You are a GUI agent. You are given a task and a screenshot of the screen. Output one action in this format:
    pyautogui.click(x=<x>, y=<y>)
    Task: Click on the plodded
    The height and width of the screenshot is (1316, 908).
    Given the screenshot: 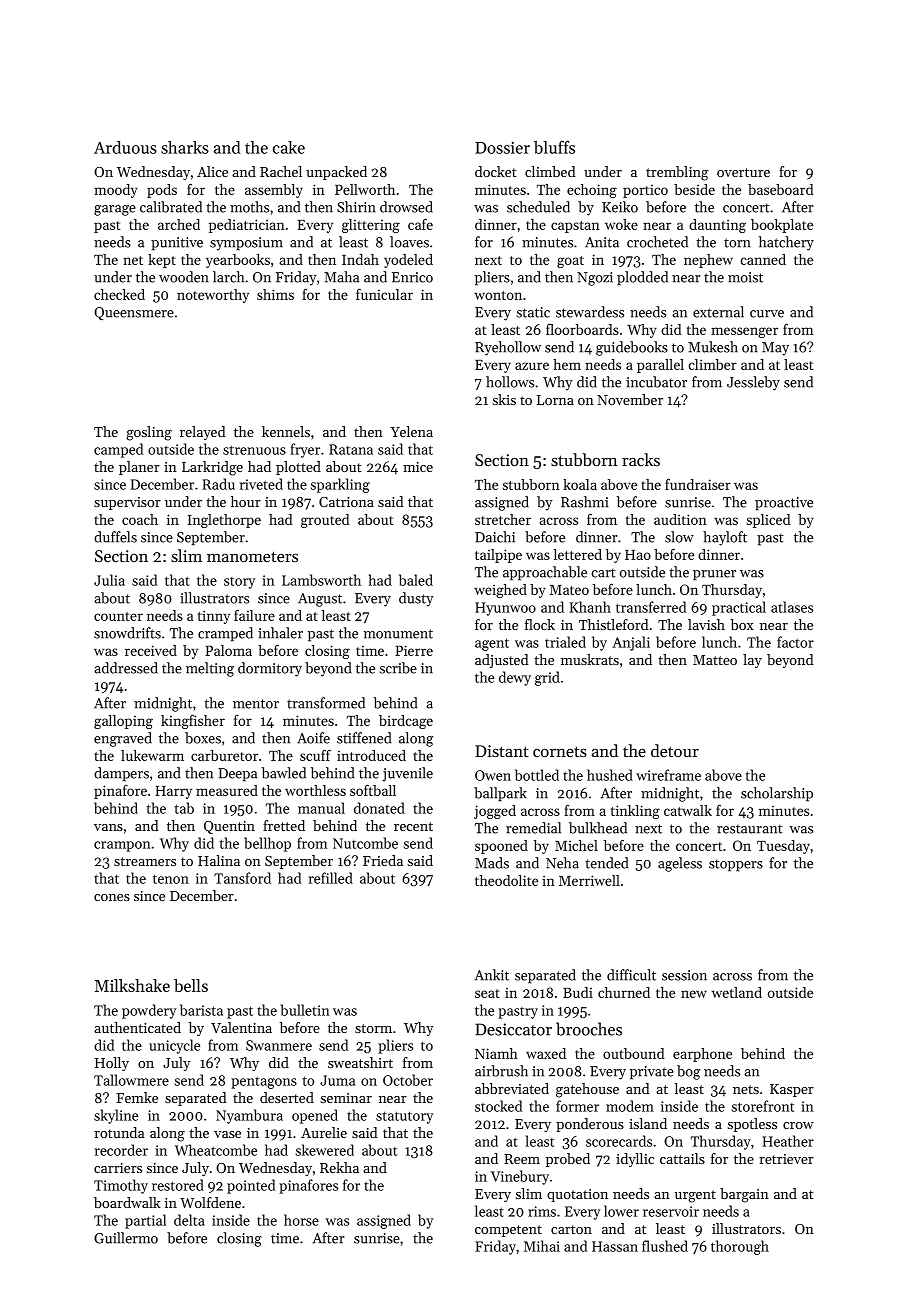 What is the action you would take?
    pyautogui.click(x=642, y=278)
